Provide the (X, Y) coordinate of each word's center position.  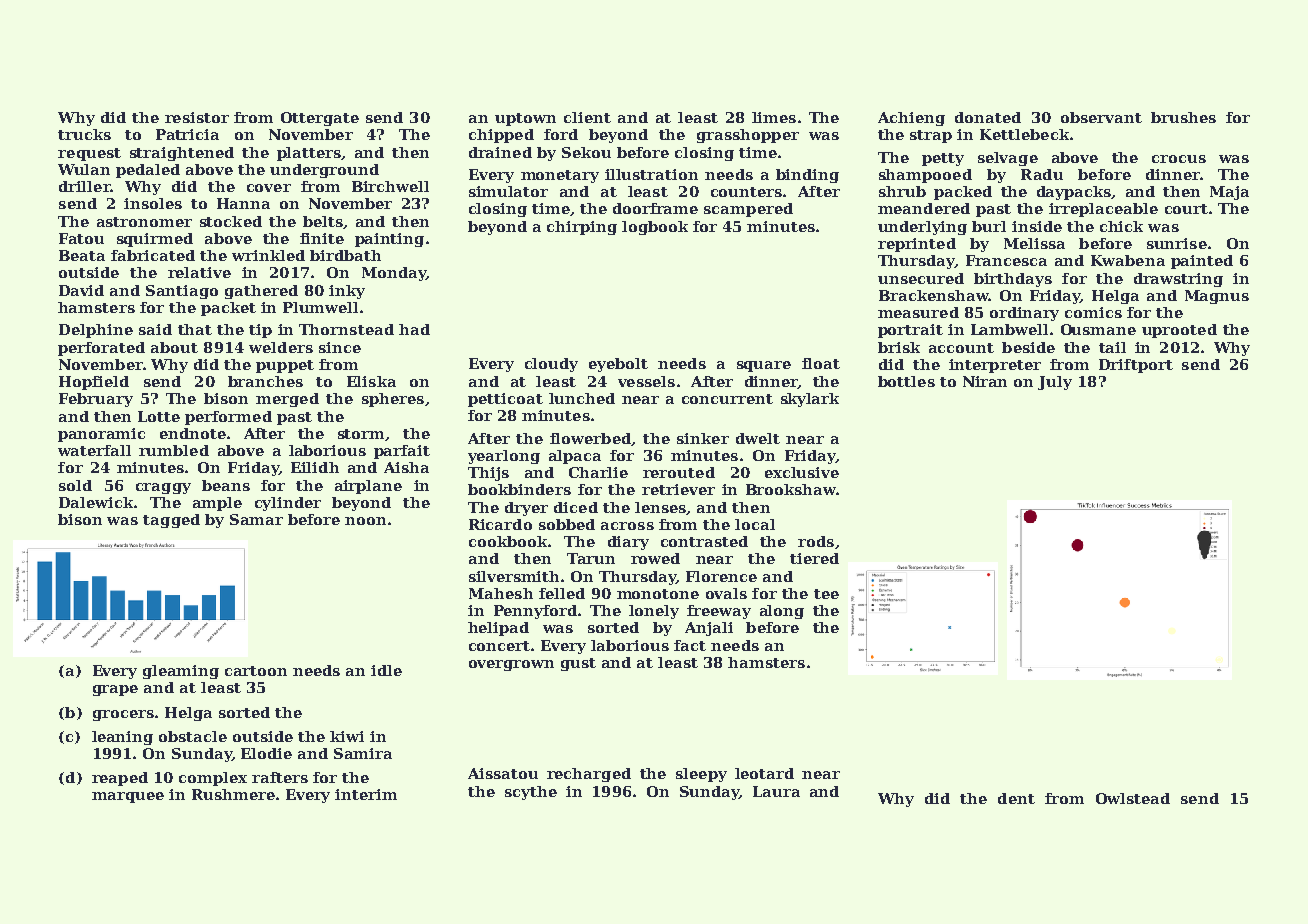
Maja (1229, 193)
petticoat (505, 400)
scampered (748, 210)
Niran (985, 381)
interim (366, 794)
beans (226, 485)
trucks (84, 134)
